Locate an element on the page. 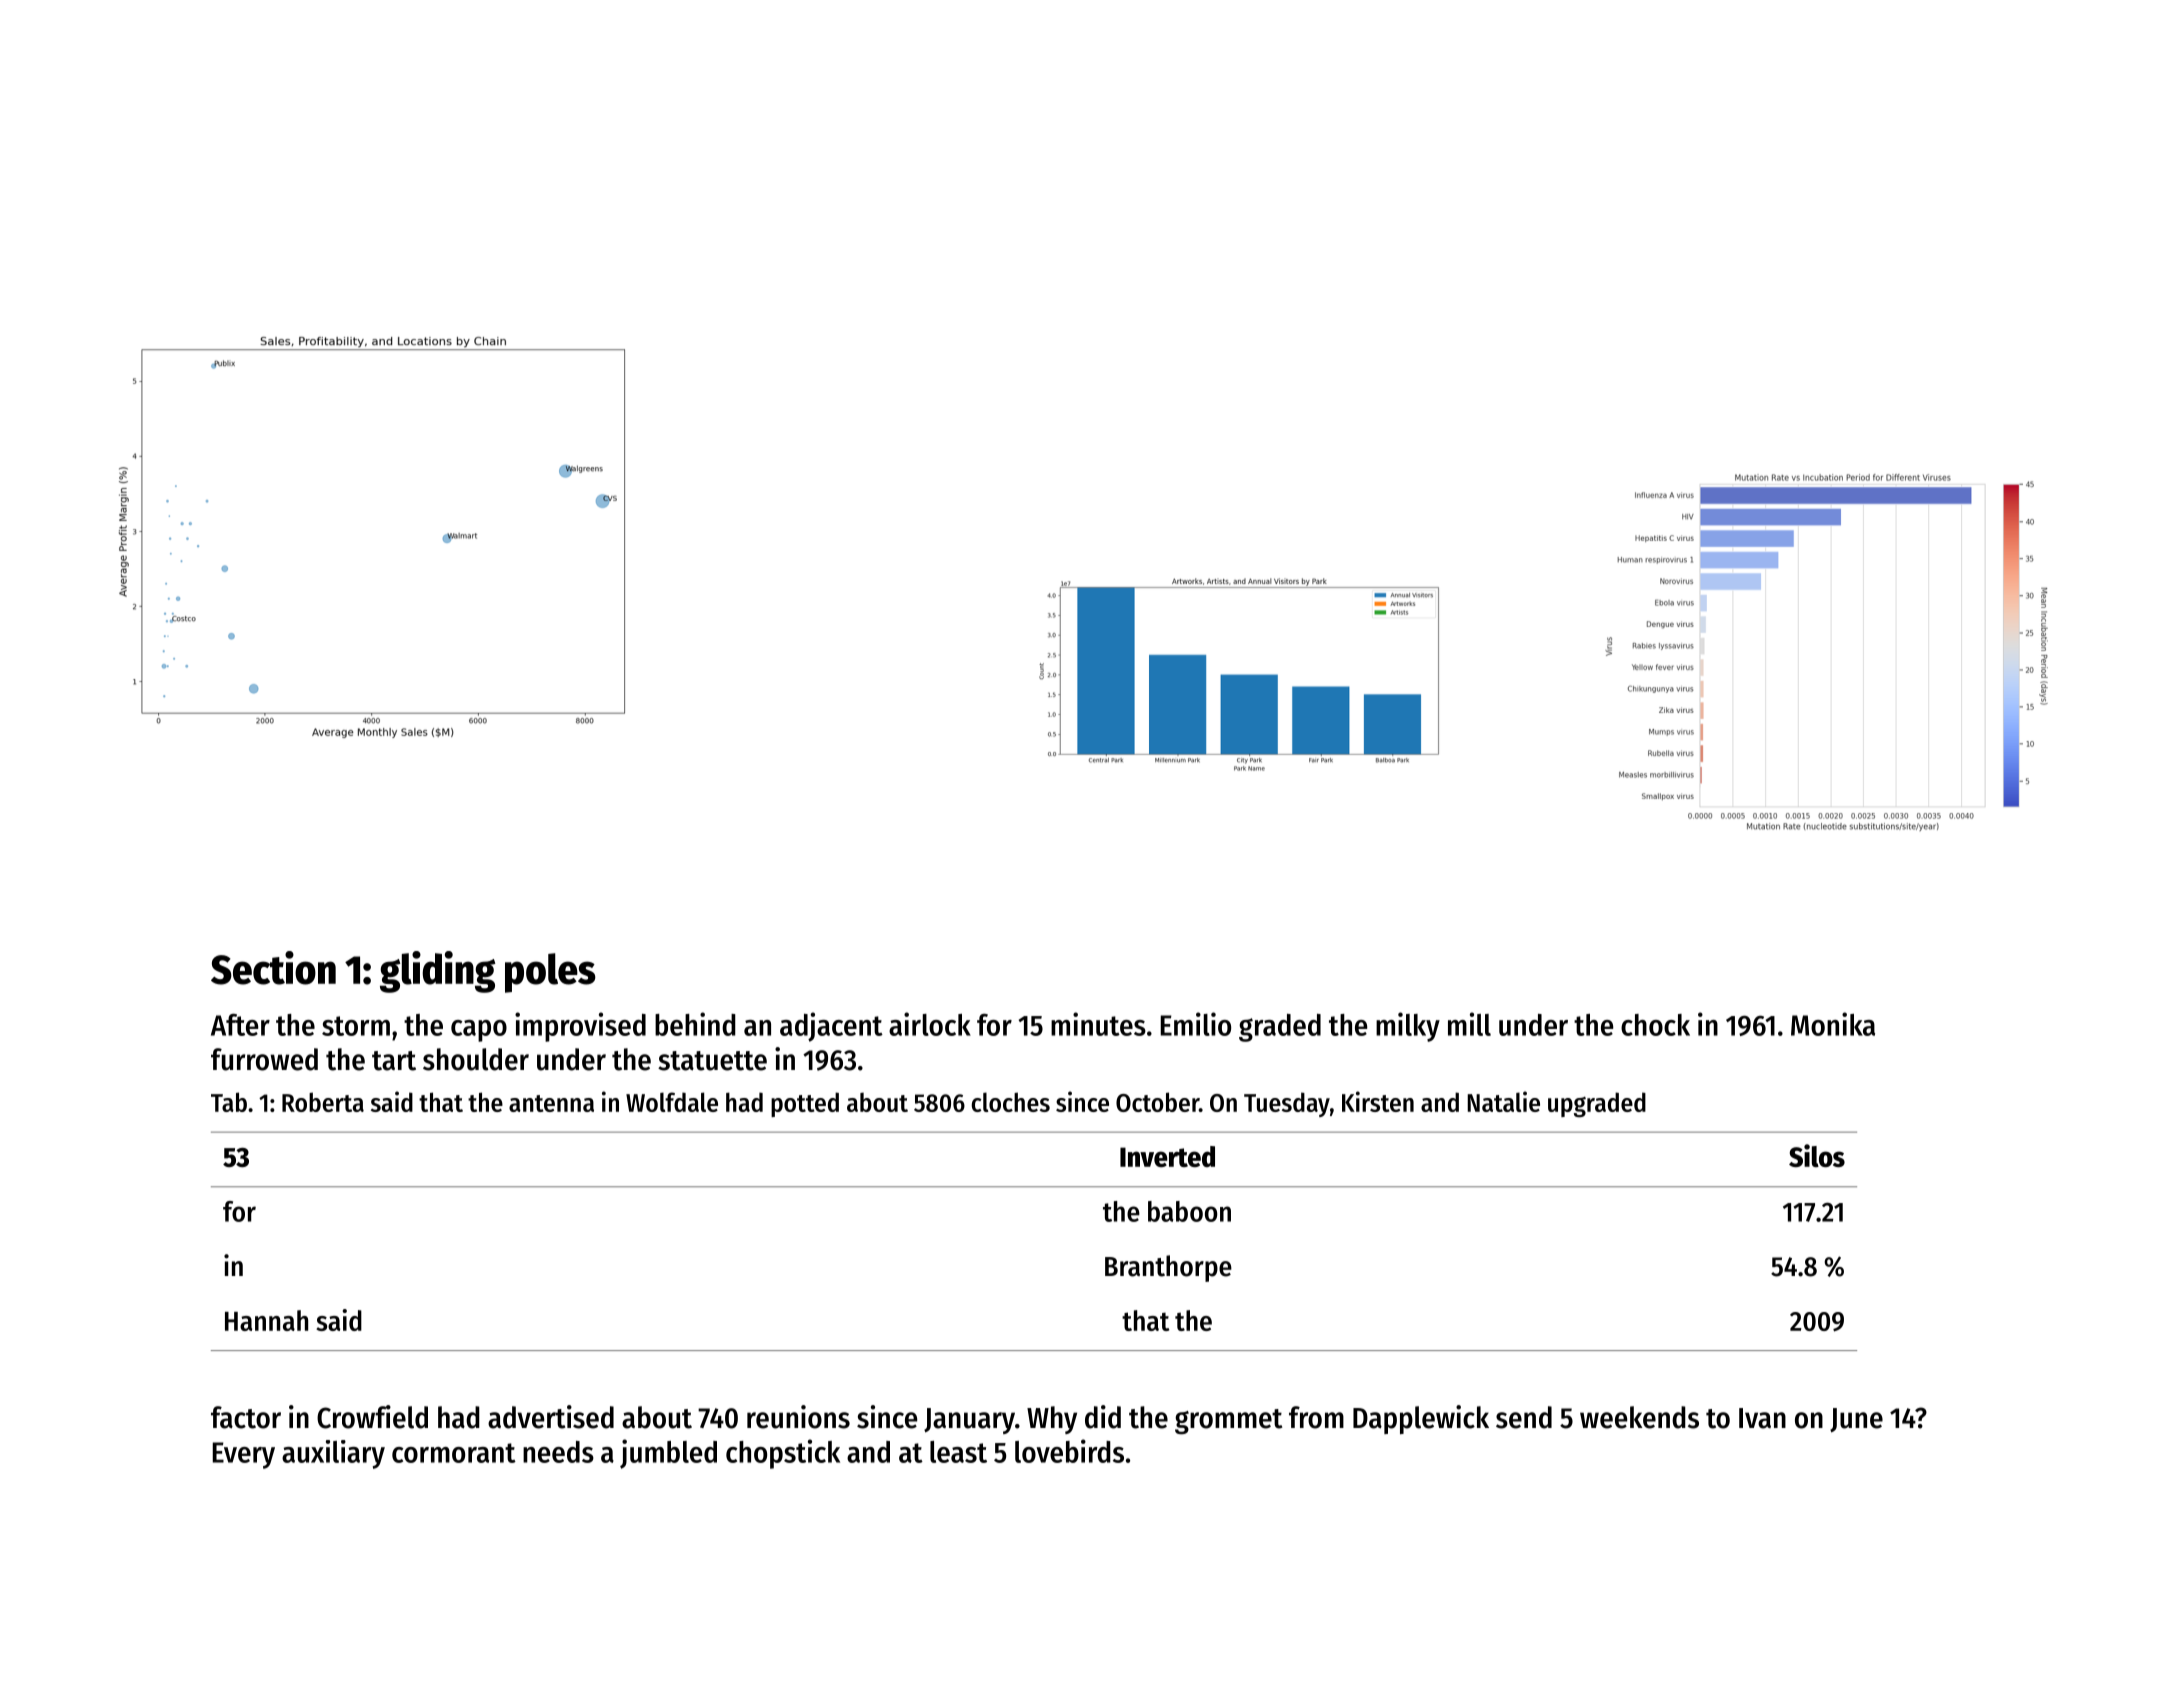 This page has height=1683, width=2178. Inverted is located at coordinates (1167, 1156).
